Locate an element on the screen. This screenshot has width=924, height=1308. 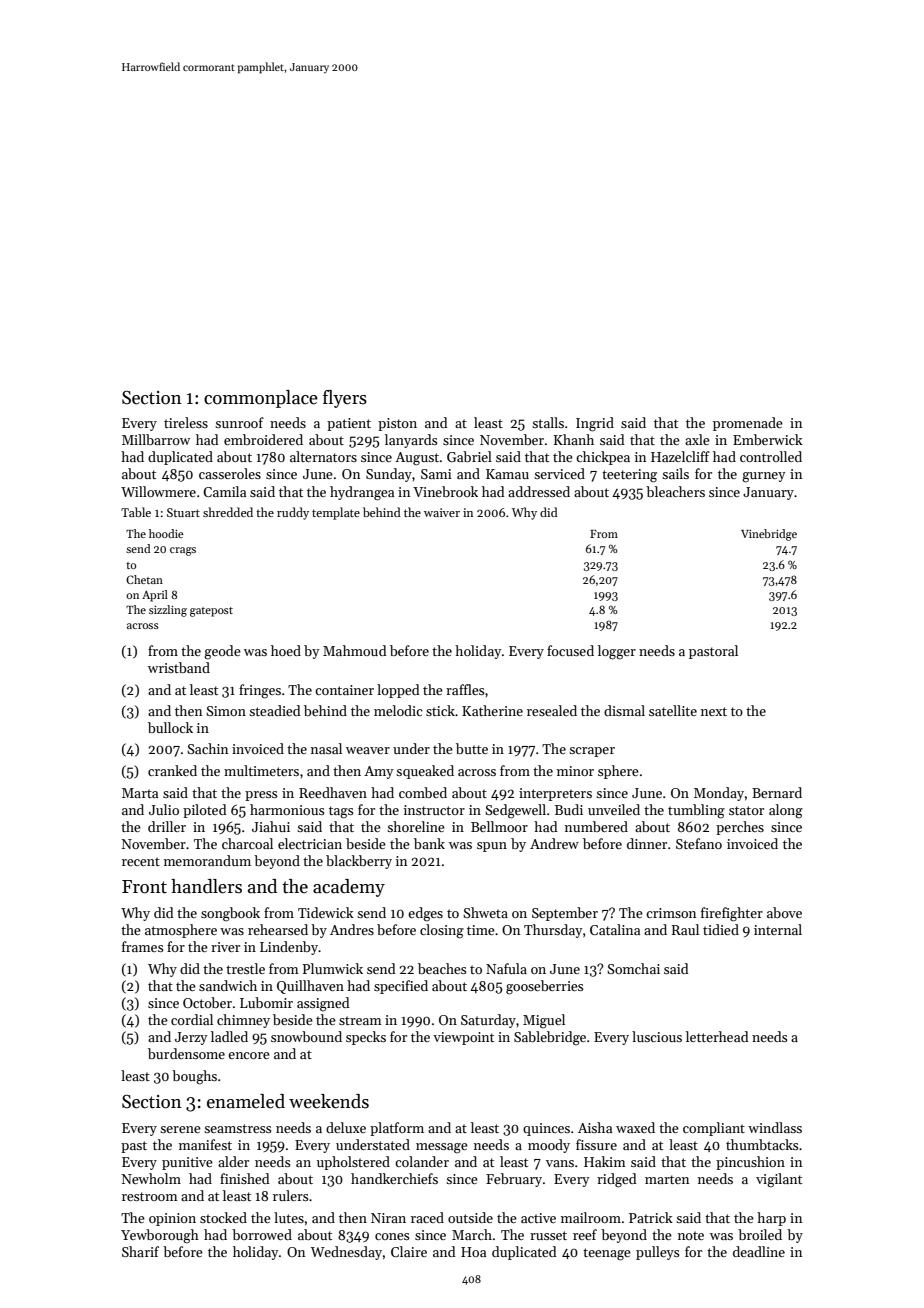
addressed is located at coordinates (539, 491).
